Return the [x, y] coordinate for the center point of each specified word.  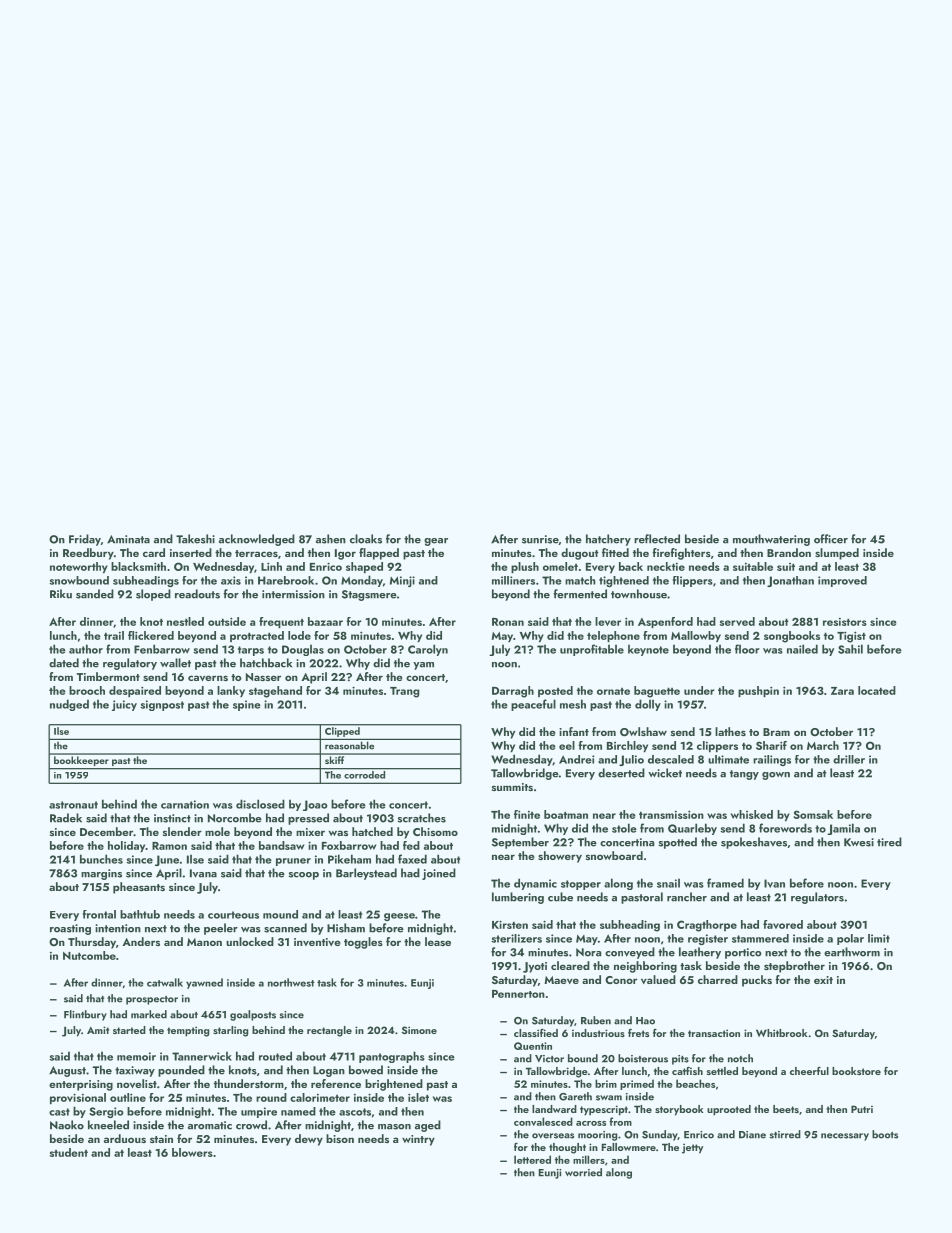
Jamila [843, 829]
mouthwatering [771, 540]
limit [879, 938]
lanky [231, 691]
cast [59, 1112]
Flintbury [85, 1015]
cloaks [366, 539]
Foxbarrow [349, 845]
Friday [85, 540]
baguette [657, 692]
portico [743, 953]
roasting [70, 929]
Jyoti [535, 967]
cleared [570, 965]
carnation [185, 804]
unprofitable [592, 650]
